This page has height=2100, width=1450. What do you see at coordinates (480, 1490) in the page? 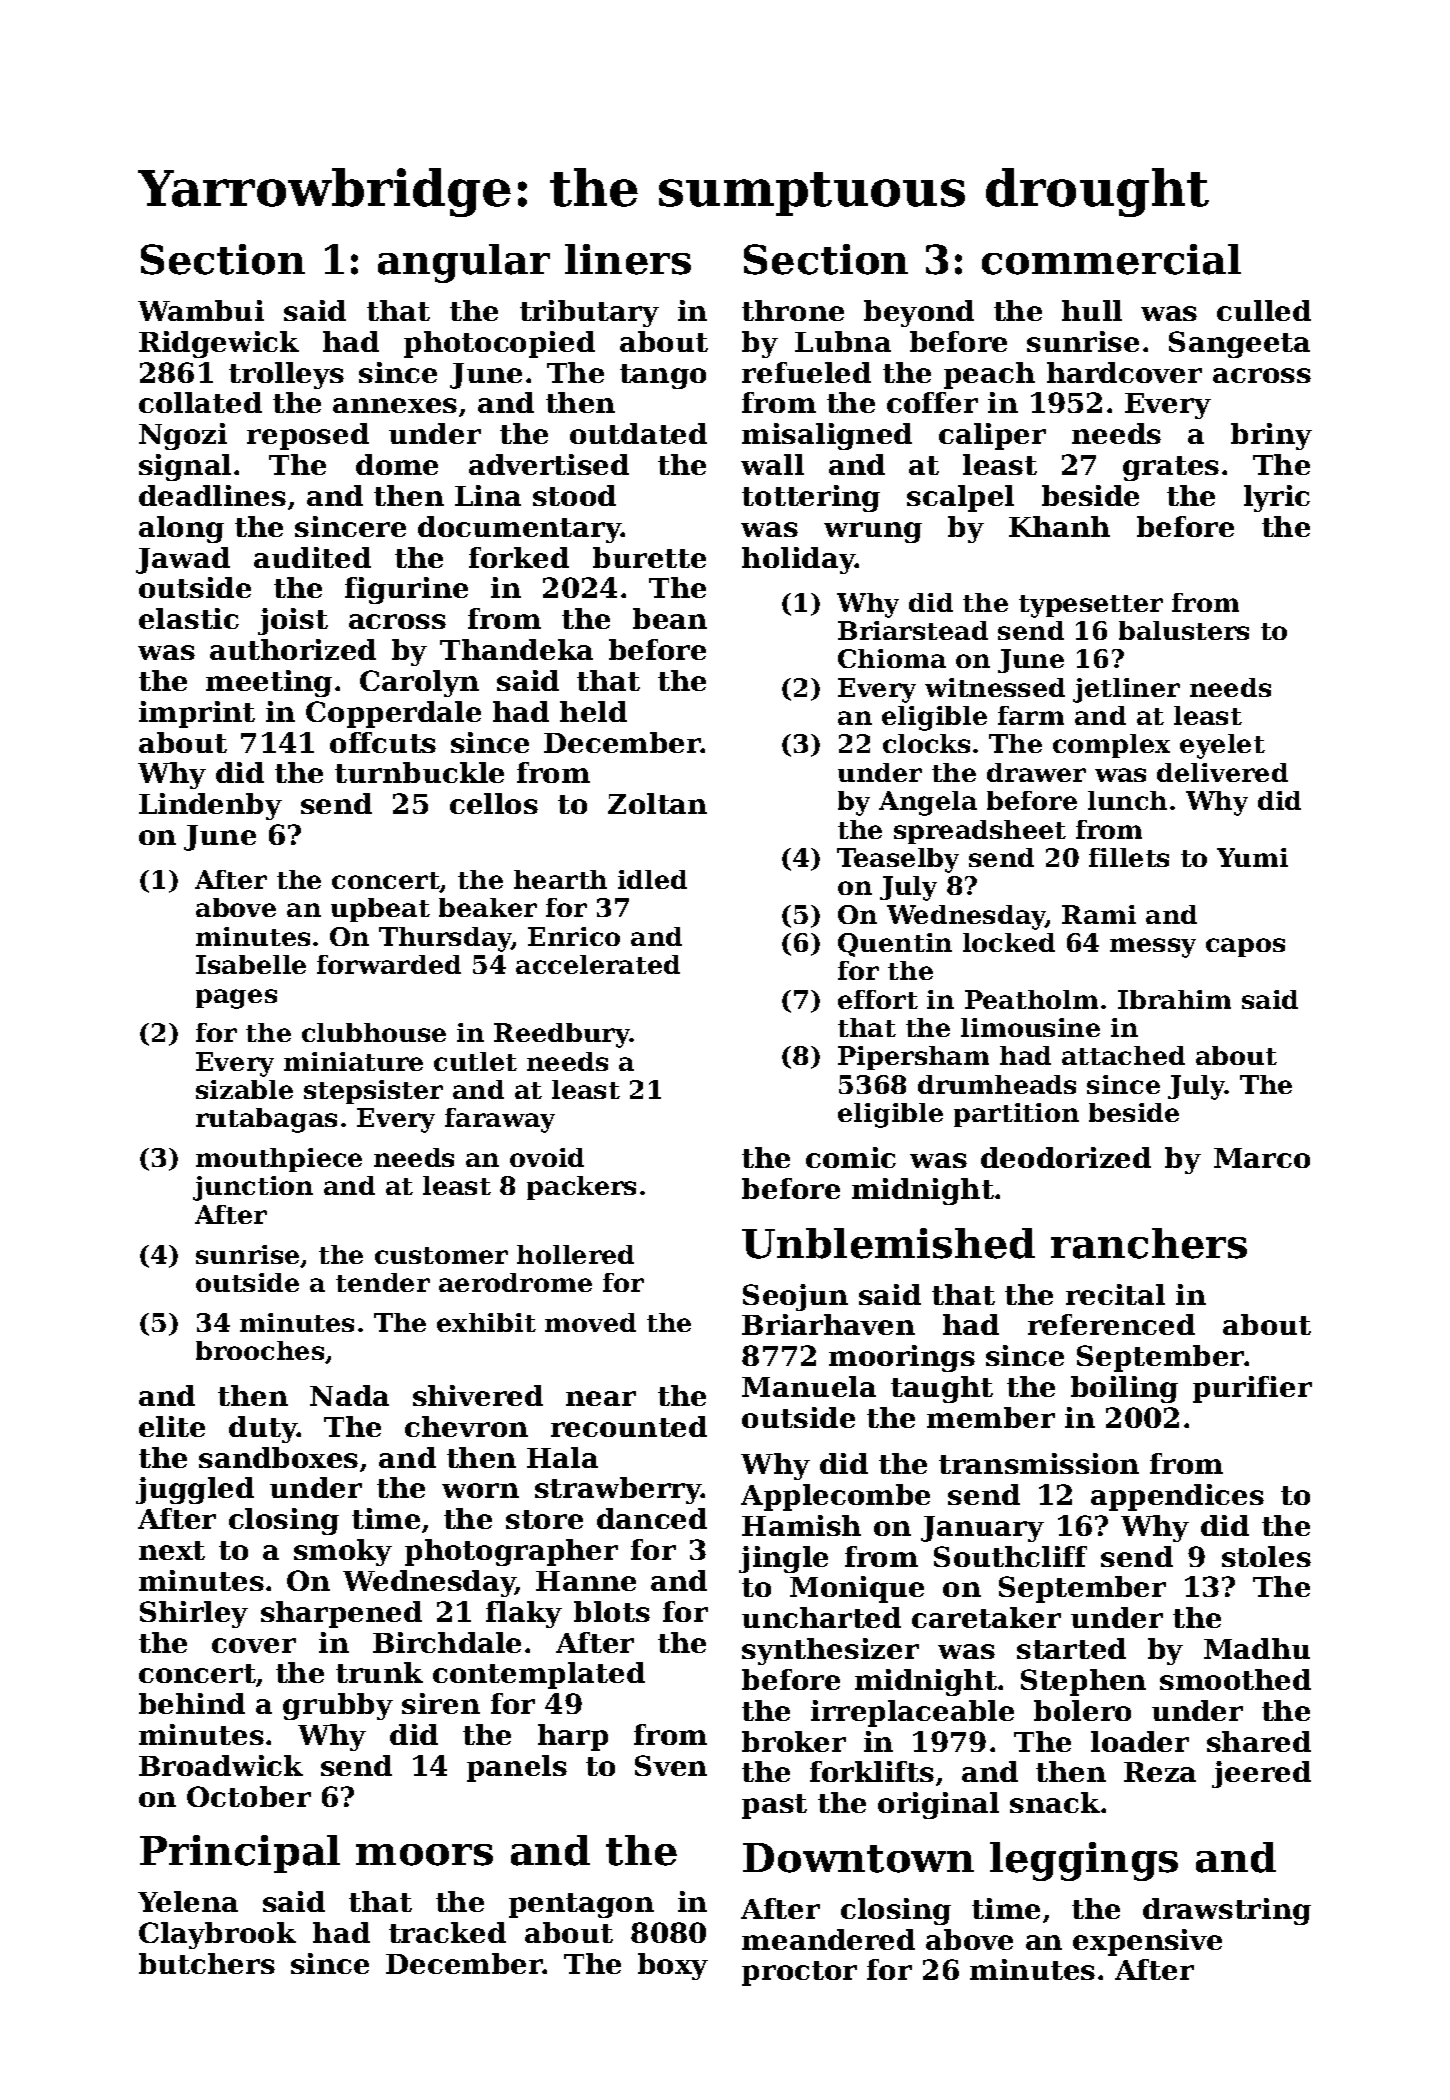
I see `worn` at bounding box center [480, 1490].
